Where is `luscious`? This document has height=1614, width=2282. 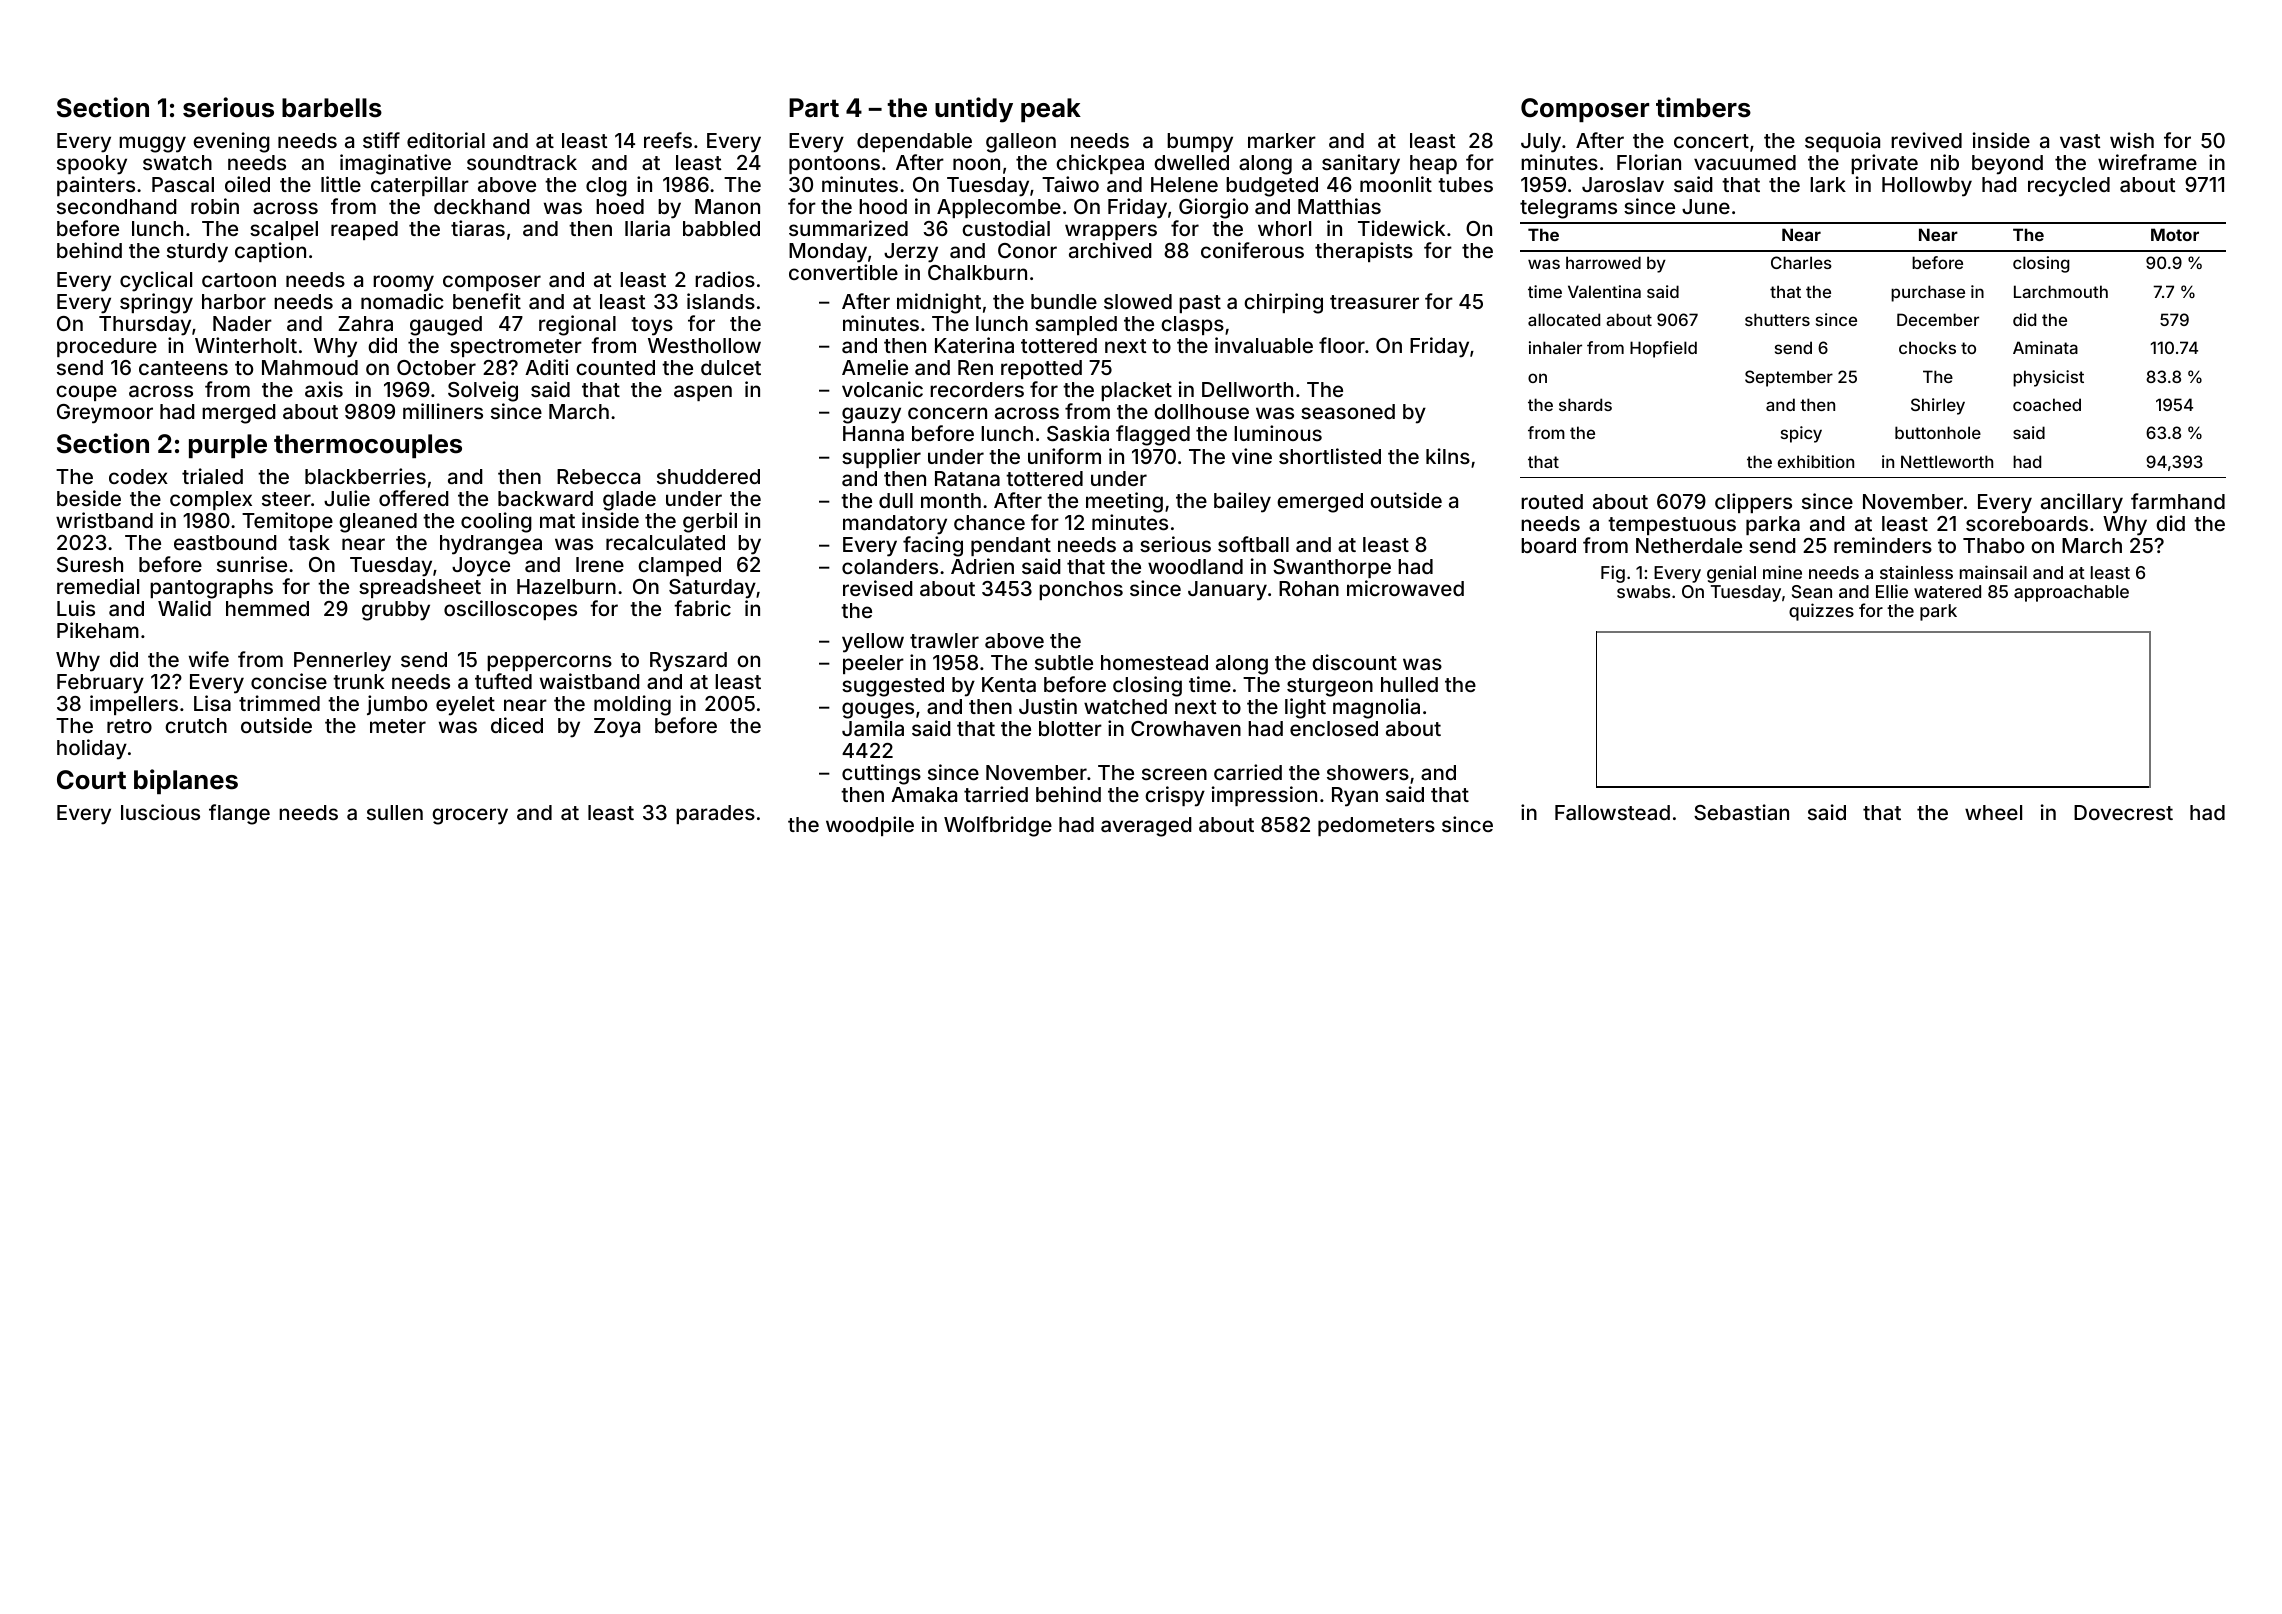 luscious is located at coordinates (160, 812).
